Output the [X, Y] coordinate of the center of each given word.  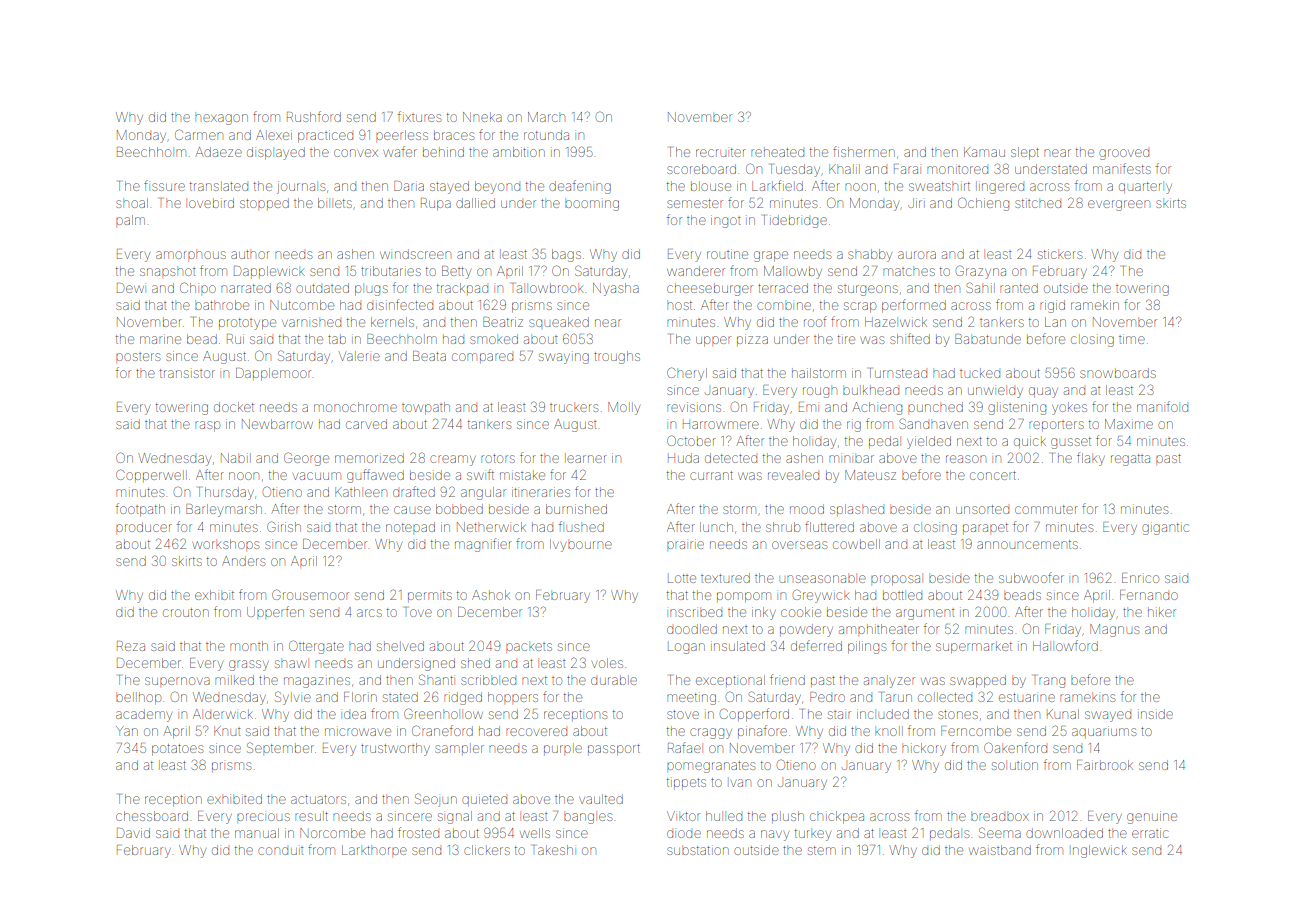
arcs [369, 613]
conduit [281, 851]
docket [234, 407]
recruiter [721, 152]
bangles [588, 818]
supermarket [974, 648]
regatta [1130, 460]
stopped [264, 203]
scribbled [488, 680]
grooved [1124, 154]
